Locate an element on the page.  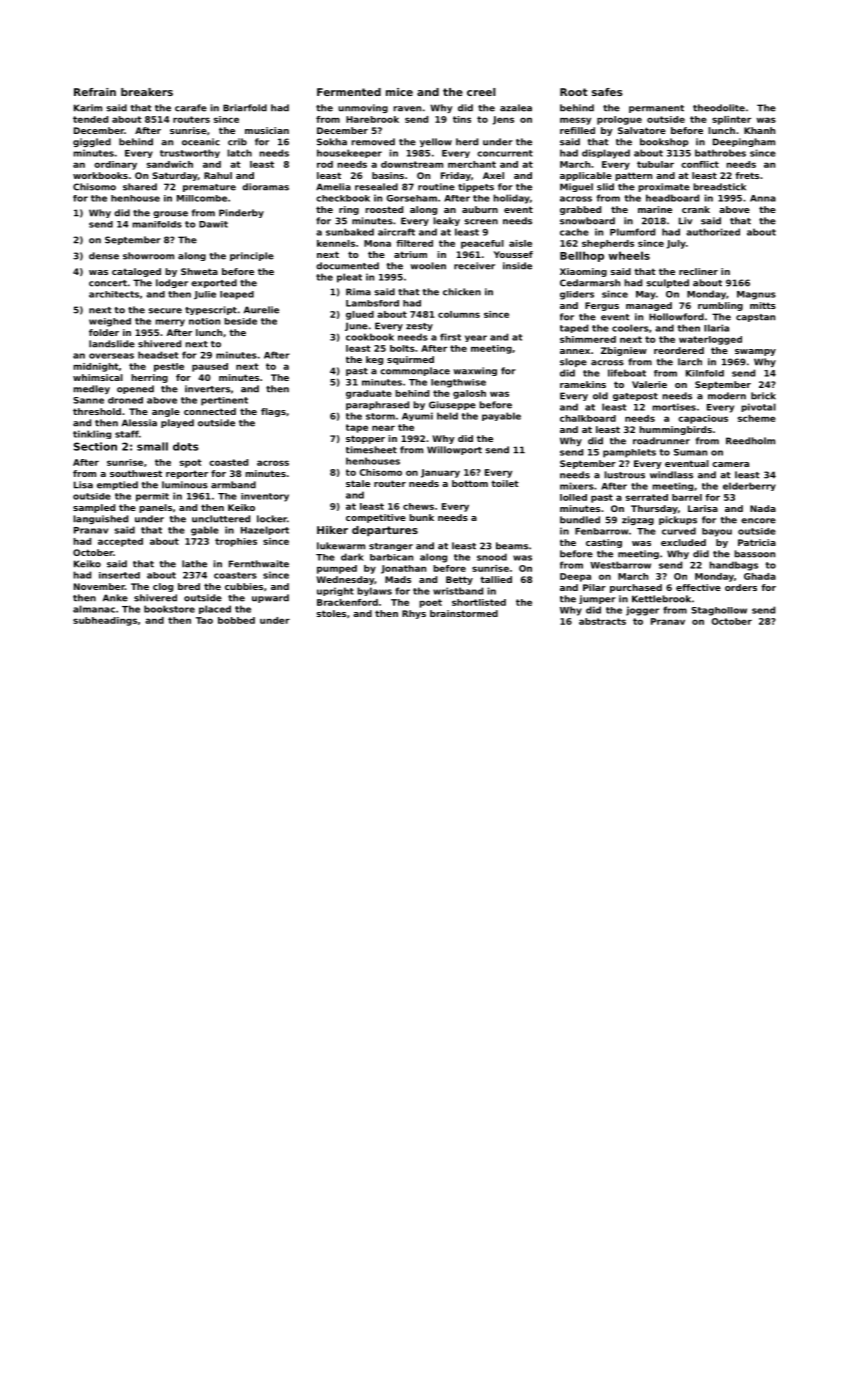
stoles is located at coordinates (331, 613).
